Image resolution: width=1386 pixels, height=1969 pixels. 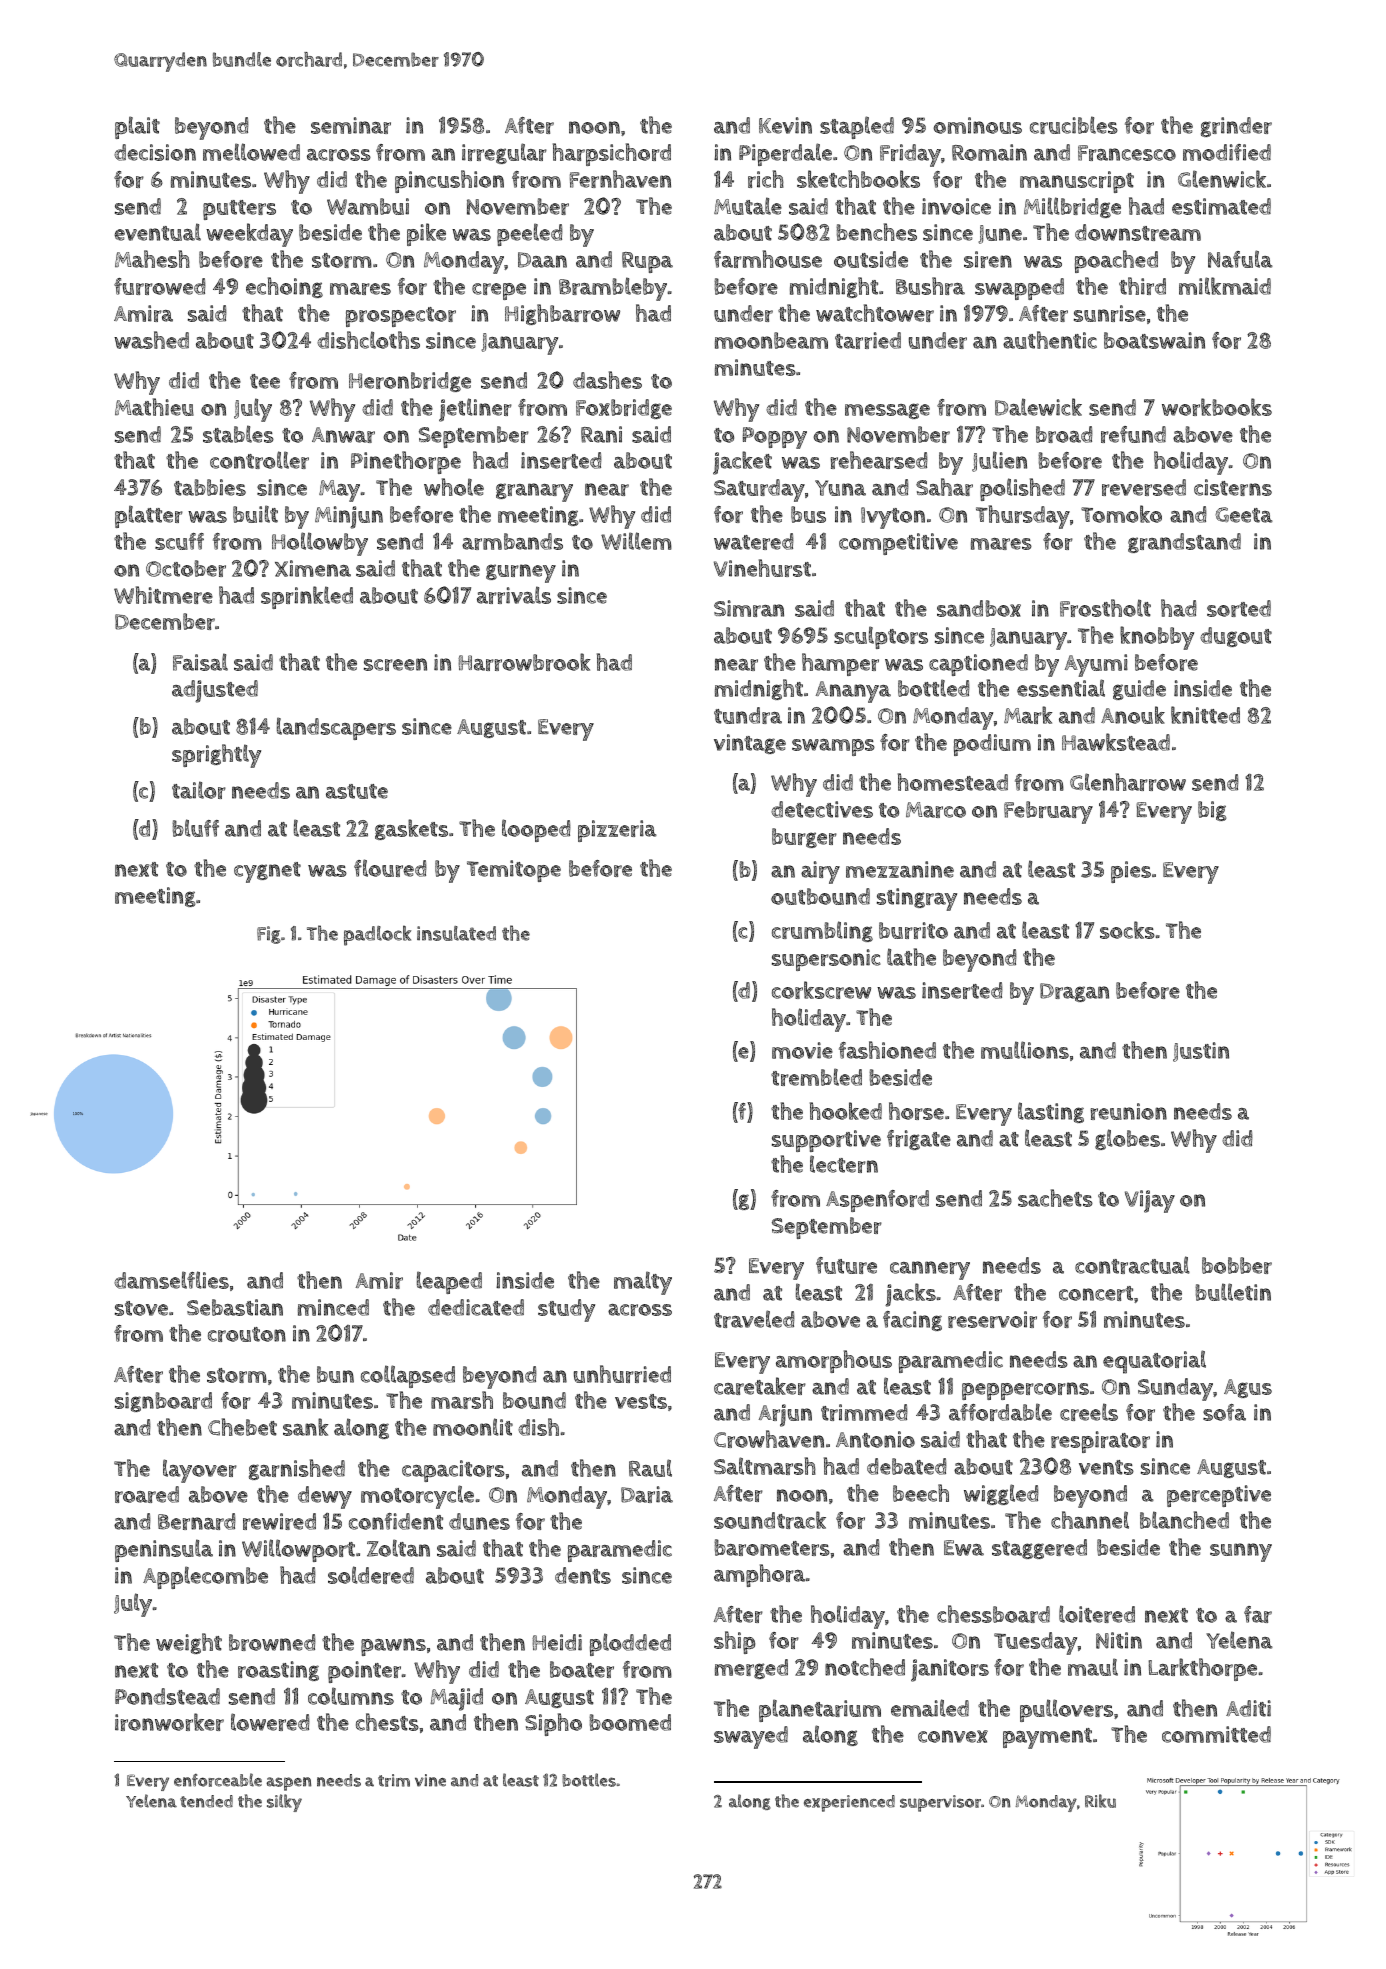 What do you see at coordinates (1239, 608) in the screenshot?
I see `sorted` at bounding box center [1239, 608].
